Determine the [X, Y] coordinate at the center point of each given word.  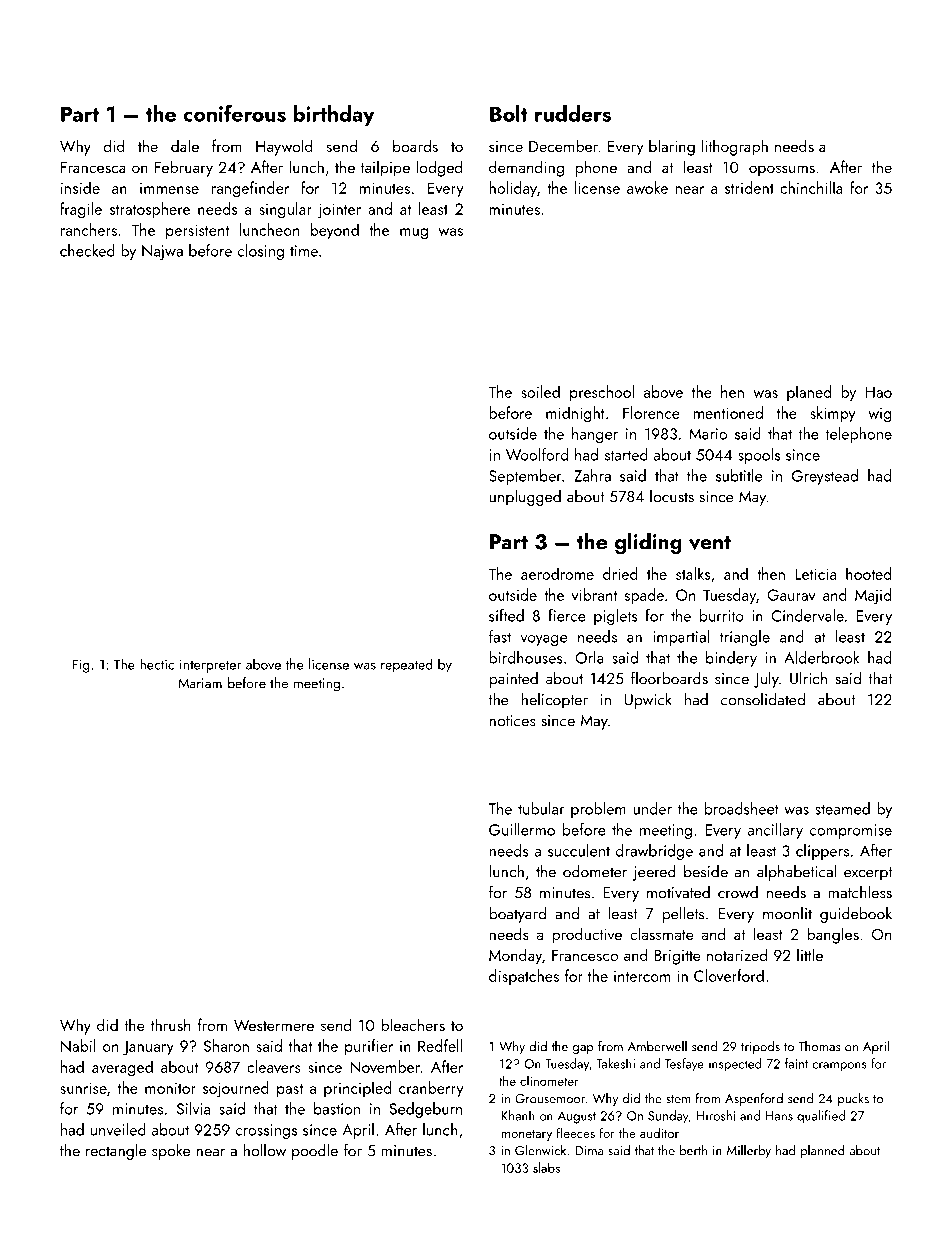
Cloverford [729, 975]
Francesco [585, 955]
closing [261, 252]
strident [749, 187]
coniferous [234, 113]
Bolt [509, 113]
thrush [170, 1024]
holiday [513, 189]
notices [512, 721]
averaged [122, 1068]
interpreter [210, 666]
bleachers [413, 1024]
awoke [647, 187]
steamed [842, 808]
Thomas [819, 1046]
